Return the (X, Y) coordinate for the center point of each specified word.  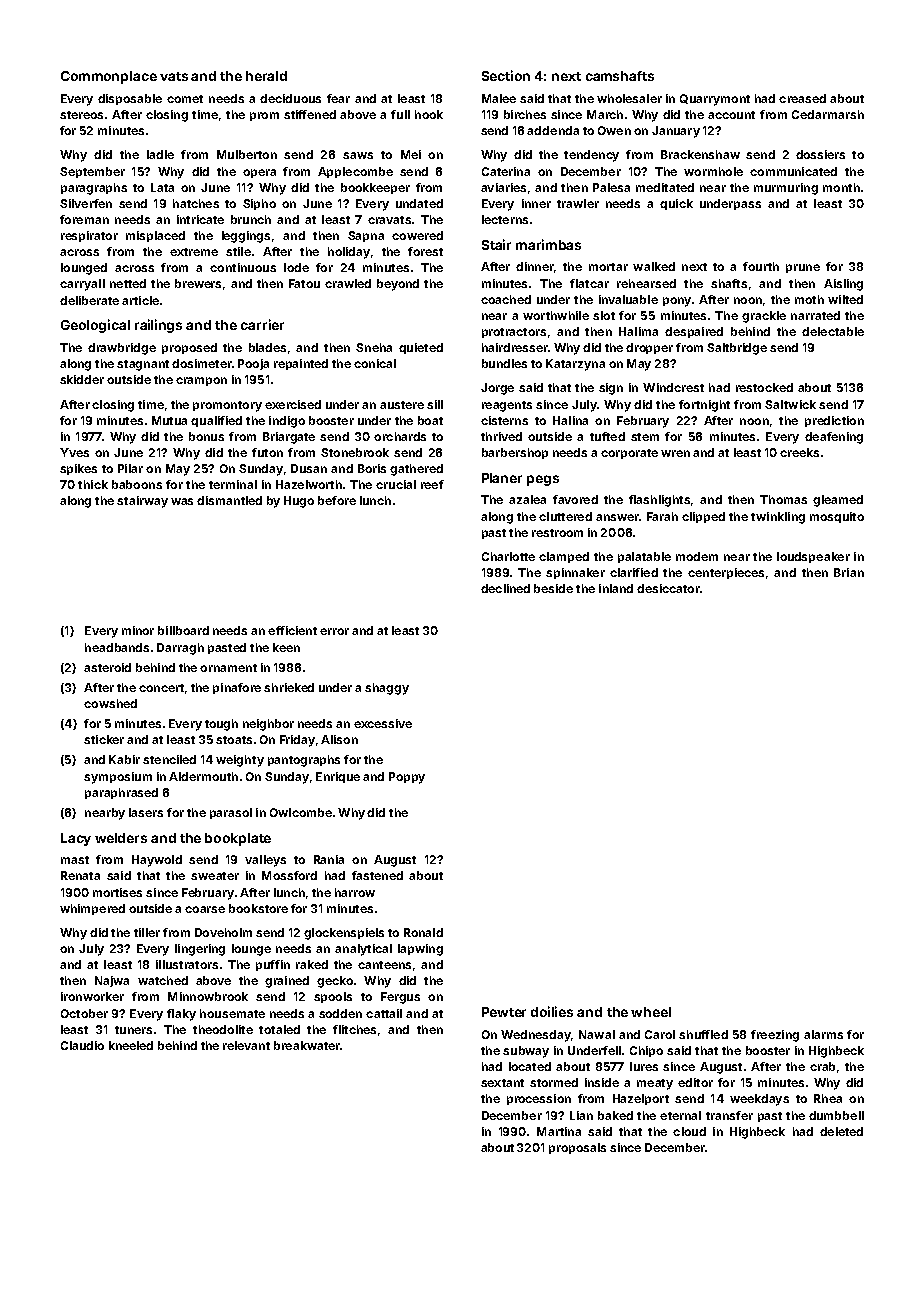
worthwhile (556, 315)
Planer (502, 478)
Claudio (82, 1045)
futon (267, 452)
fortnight (704, 406)
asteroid (107, 667)
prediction (834, 421)
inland (616, 588)
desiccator (668, 588)
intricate (200, 219)
